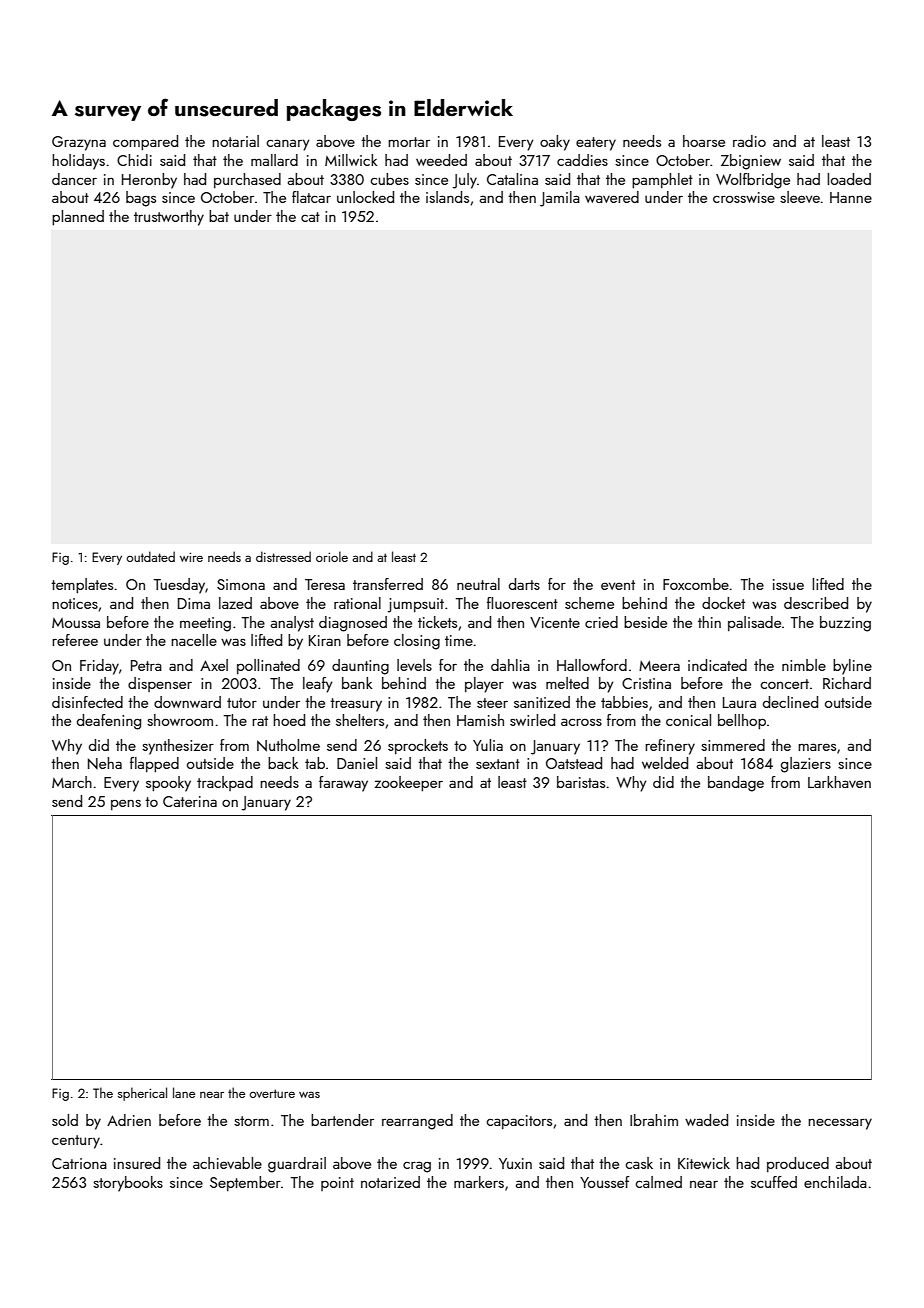 This document has width=924, height=1308. I want to click on issue, so click(788, 584).
